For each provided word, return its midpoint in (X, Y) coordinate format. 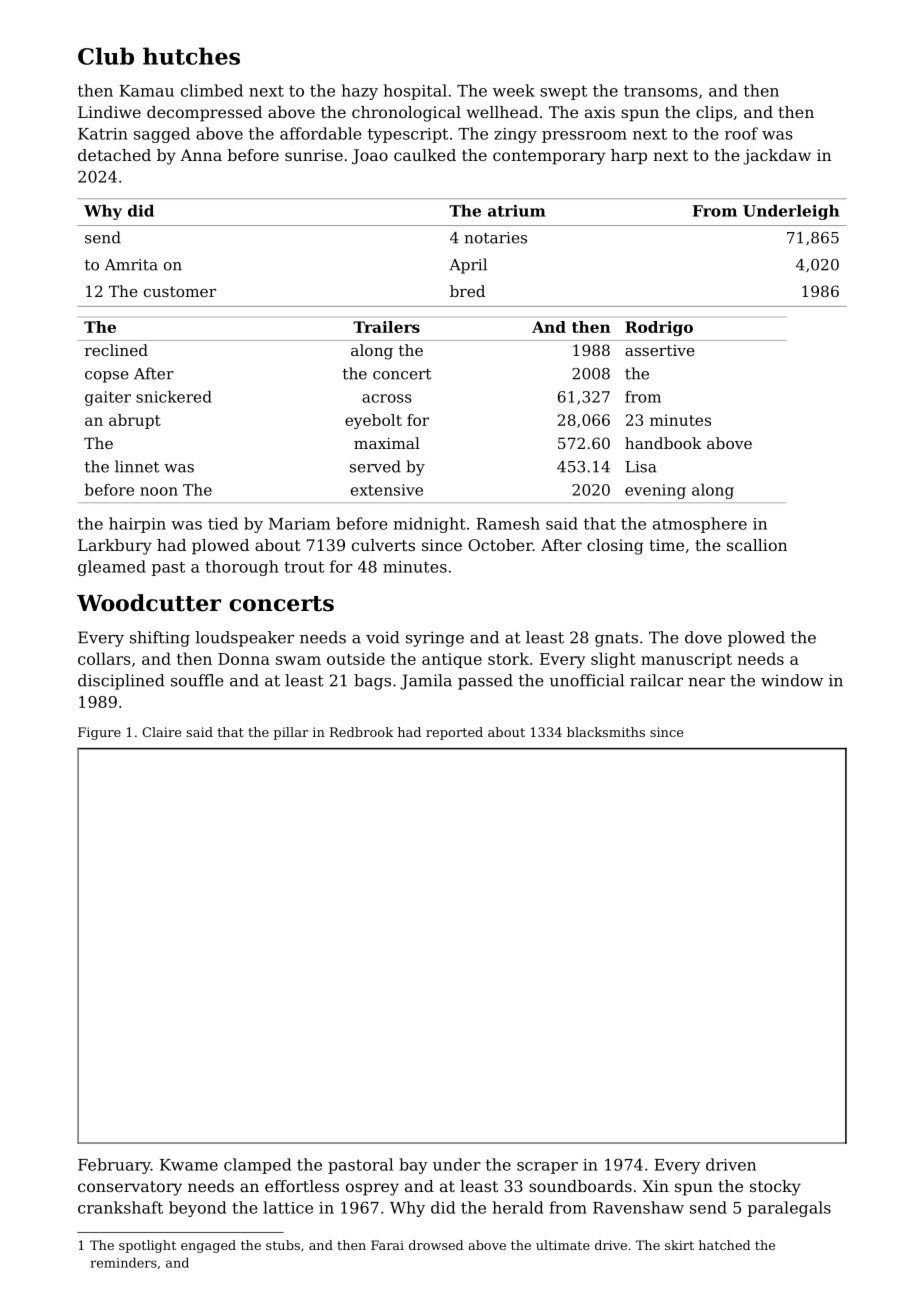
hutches (191, 56)
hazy (359, 92)
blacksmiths (606, 732)
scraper (547, 1168)
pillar (290, 733)
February (114, 1166)
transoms (661, 91)
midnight (429, 525)
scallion (757, 545)
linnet (137, 466)
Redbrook (361, 732)
